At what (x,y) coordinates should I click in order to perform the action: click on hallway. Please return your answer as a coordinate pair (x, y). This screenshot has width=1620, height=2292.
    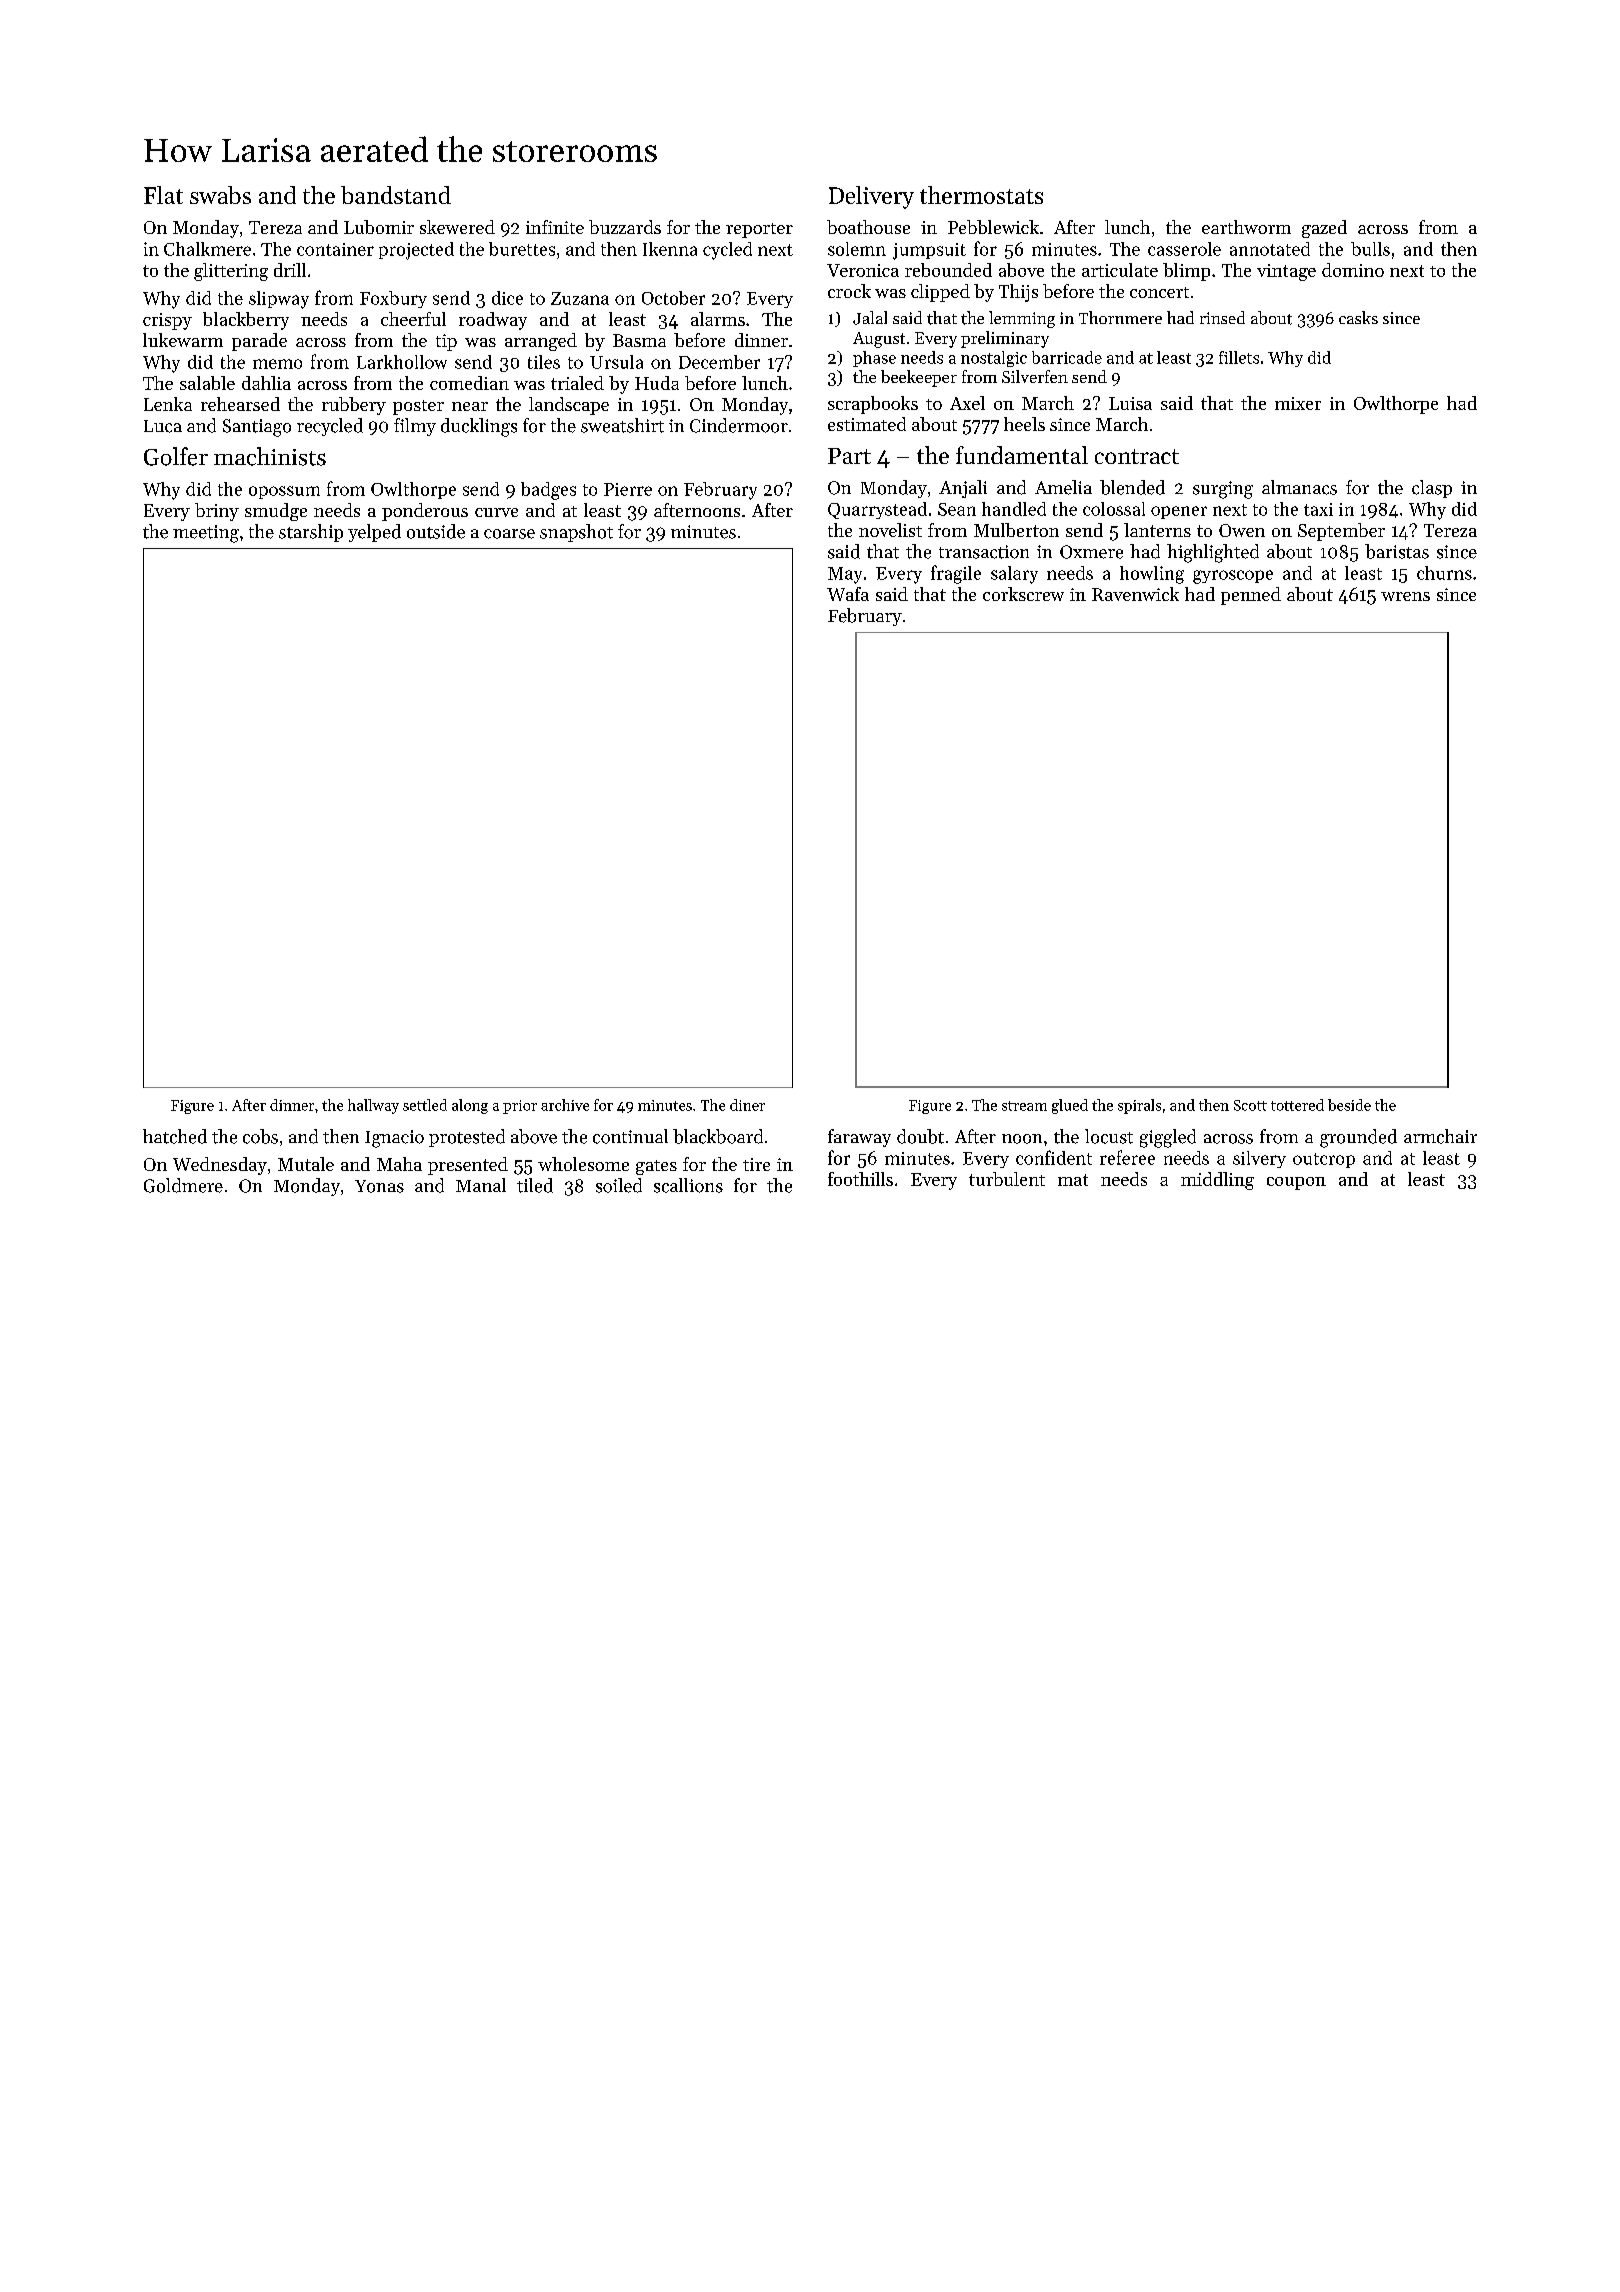
    Looking at the image, I should click on (373, 1106).
